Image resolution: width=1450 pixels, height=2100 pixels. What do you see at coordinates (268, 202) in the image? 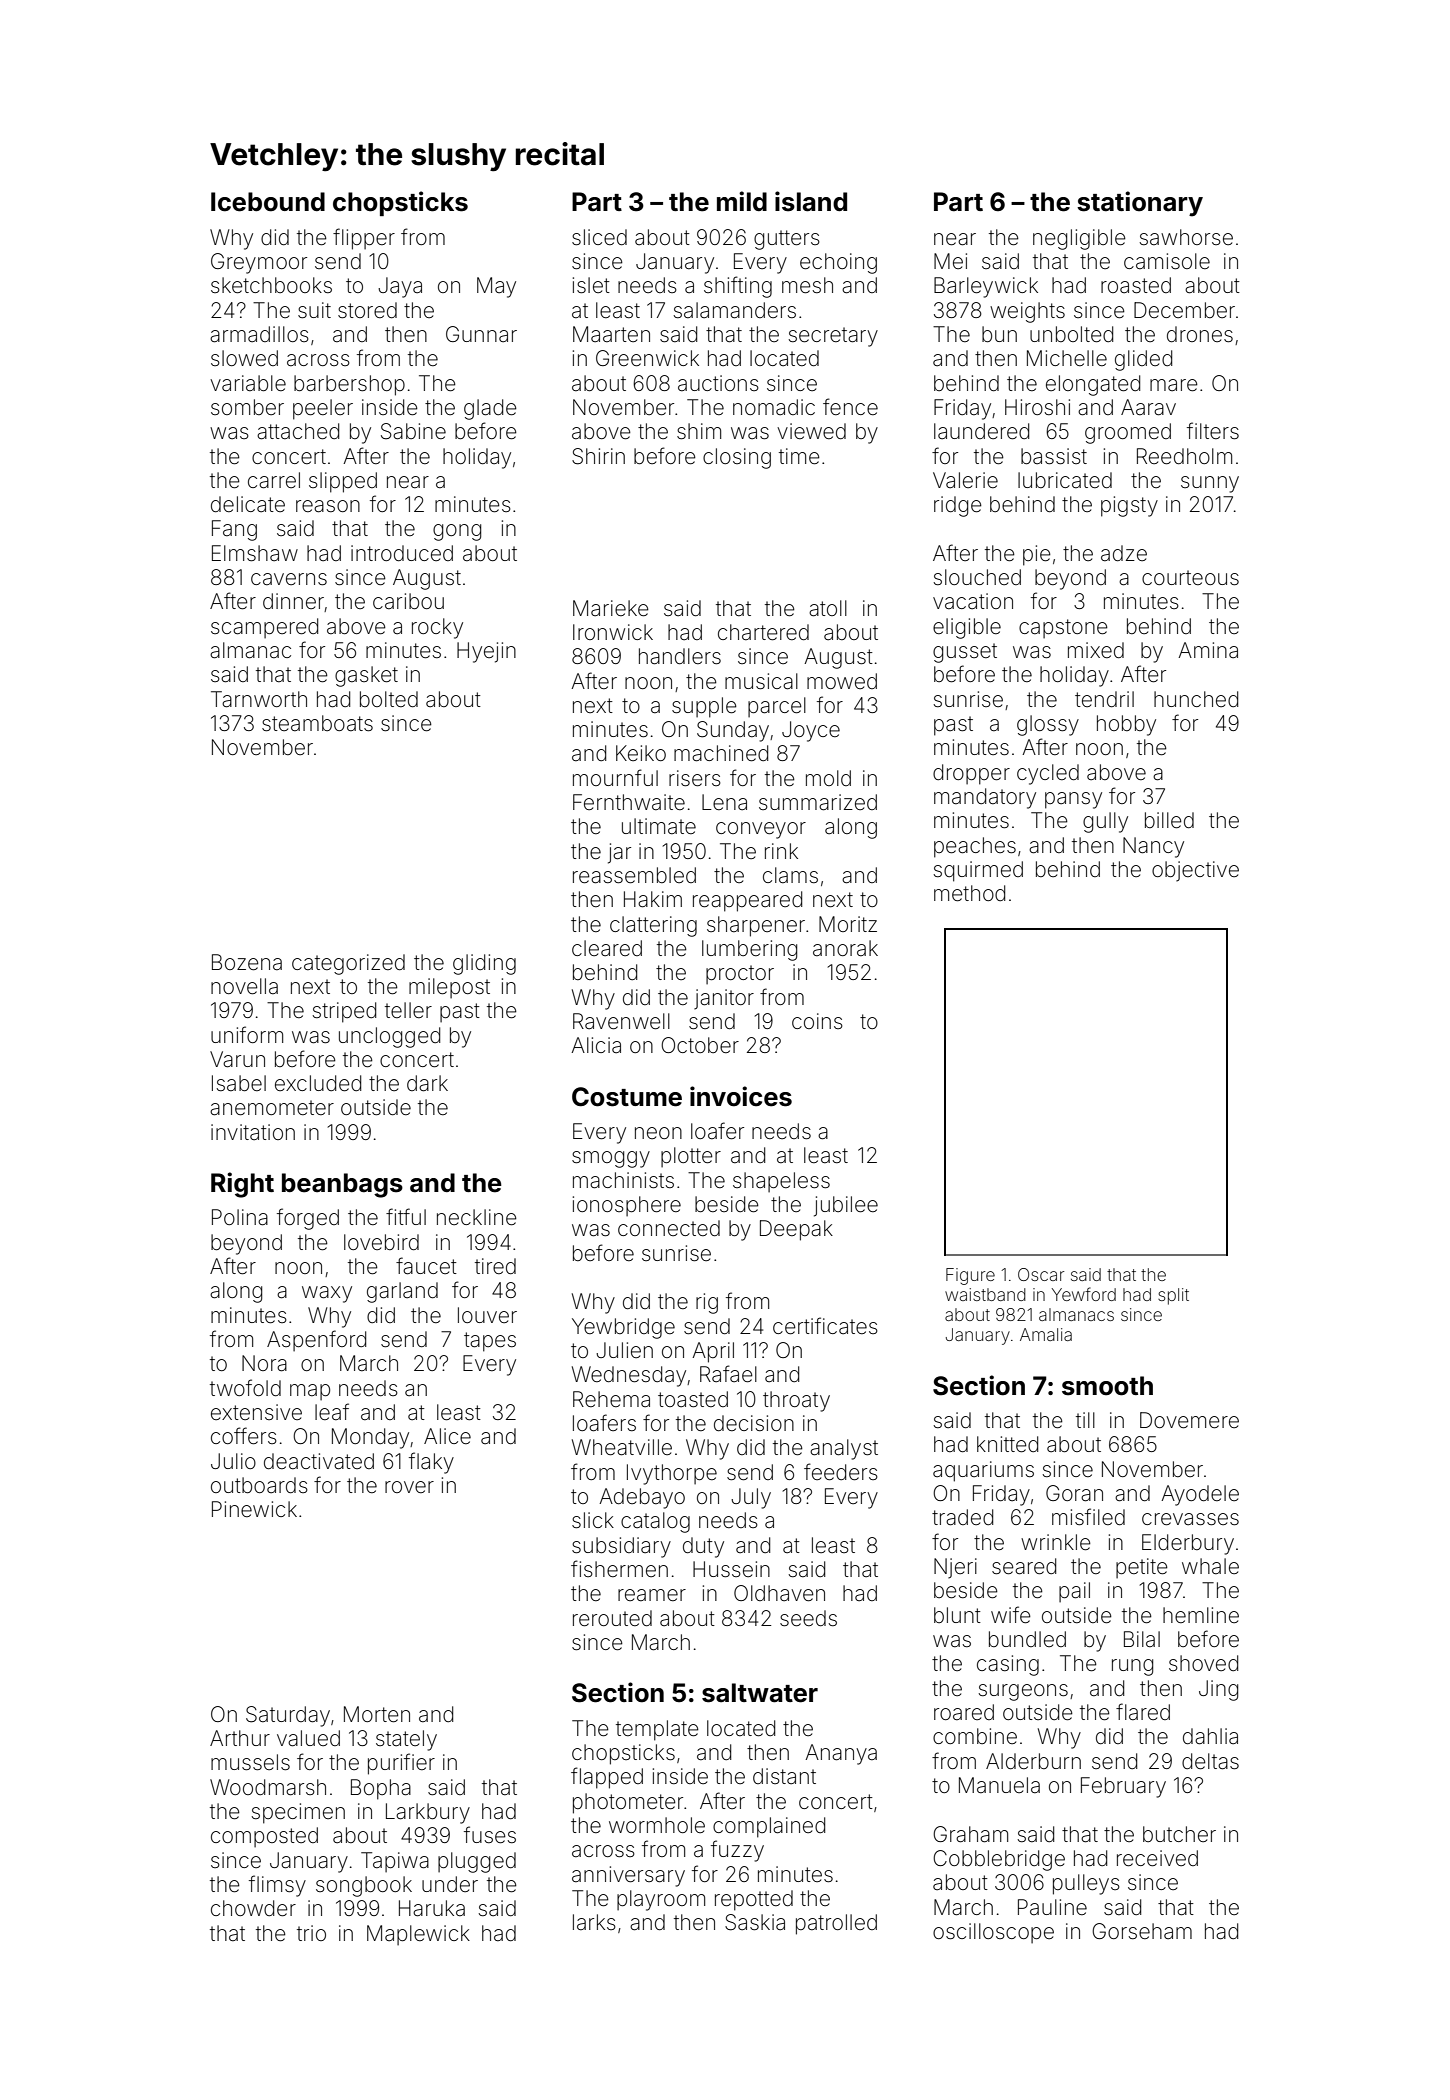
I see `Icebound` at bounding box center [268, 202].
